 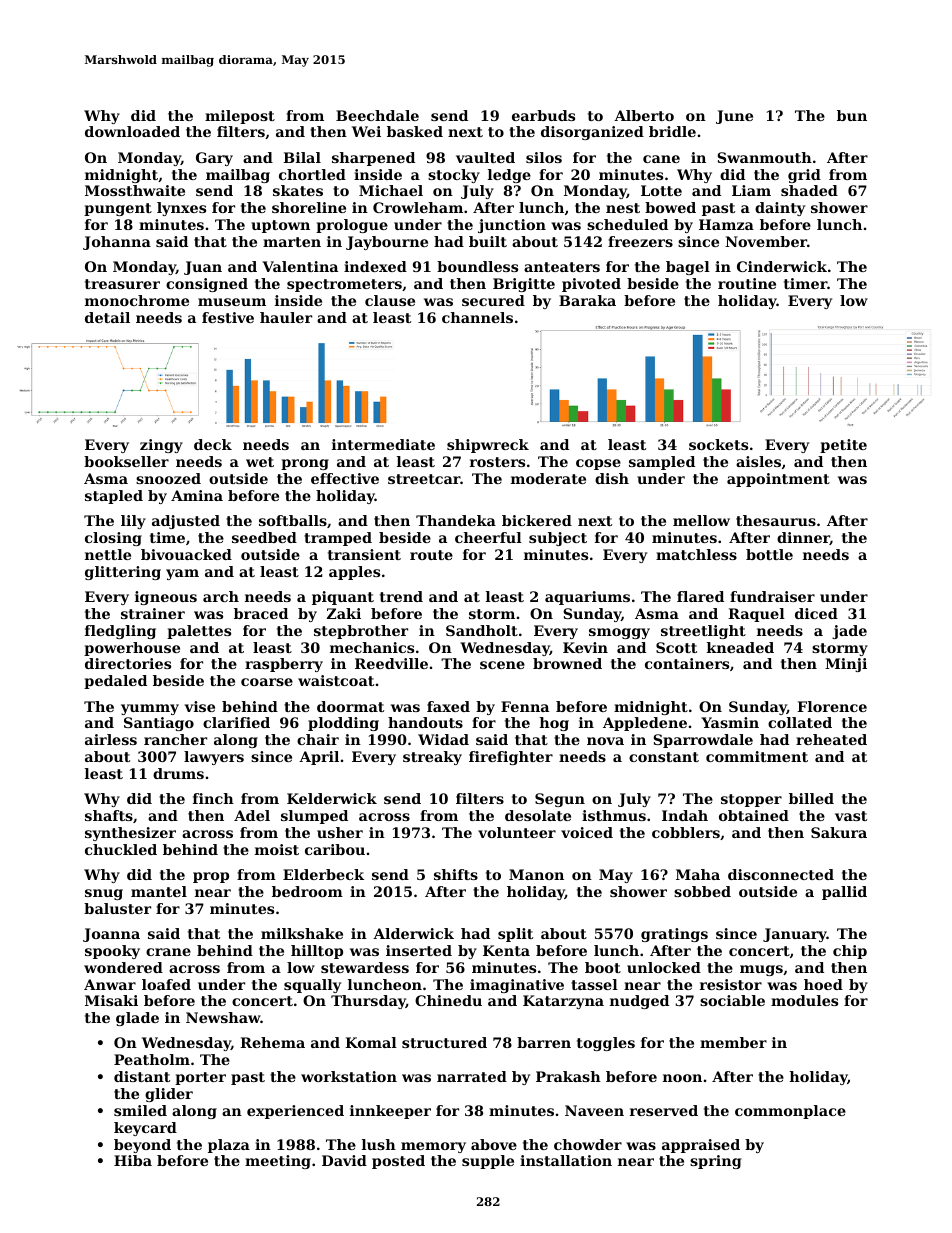 What do you see at coordinates (240, 117) in the page?
I see `milepost` at bounding box center [240, 117].
